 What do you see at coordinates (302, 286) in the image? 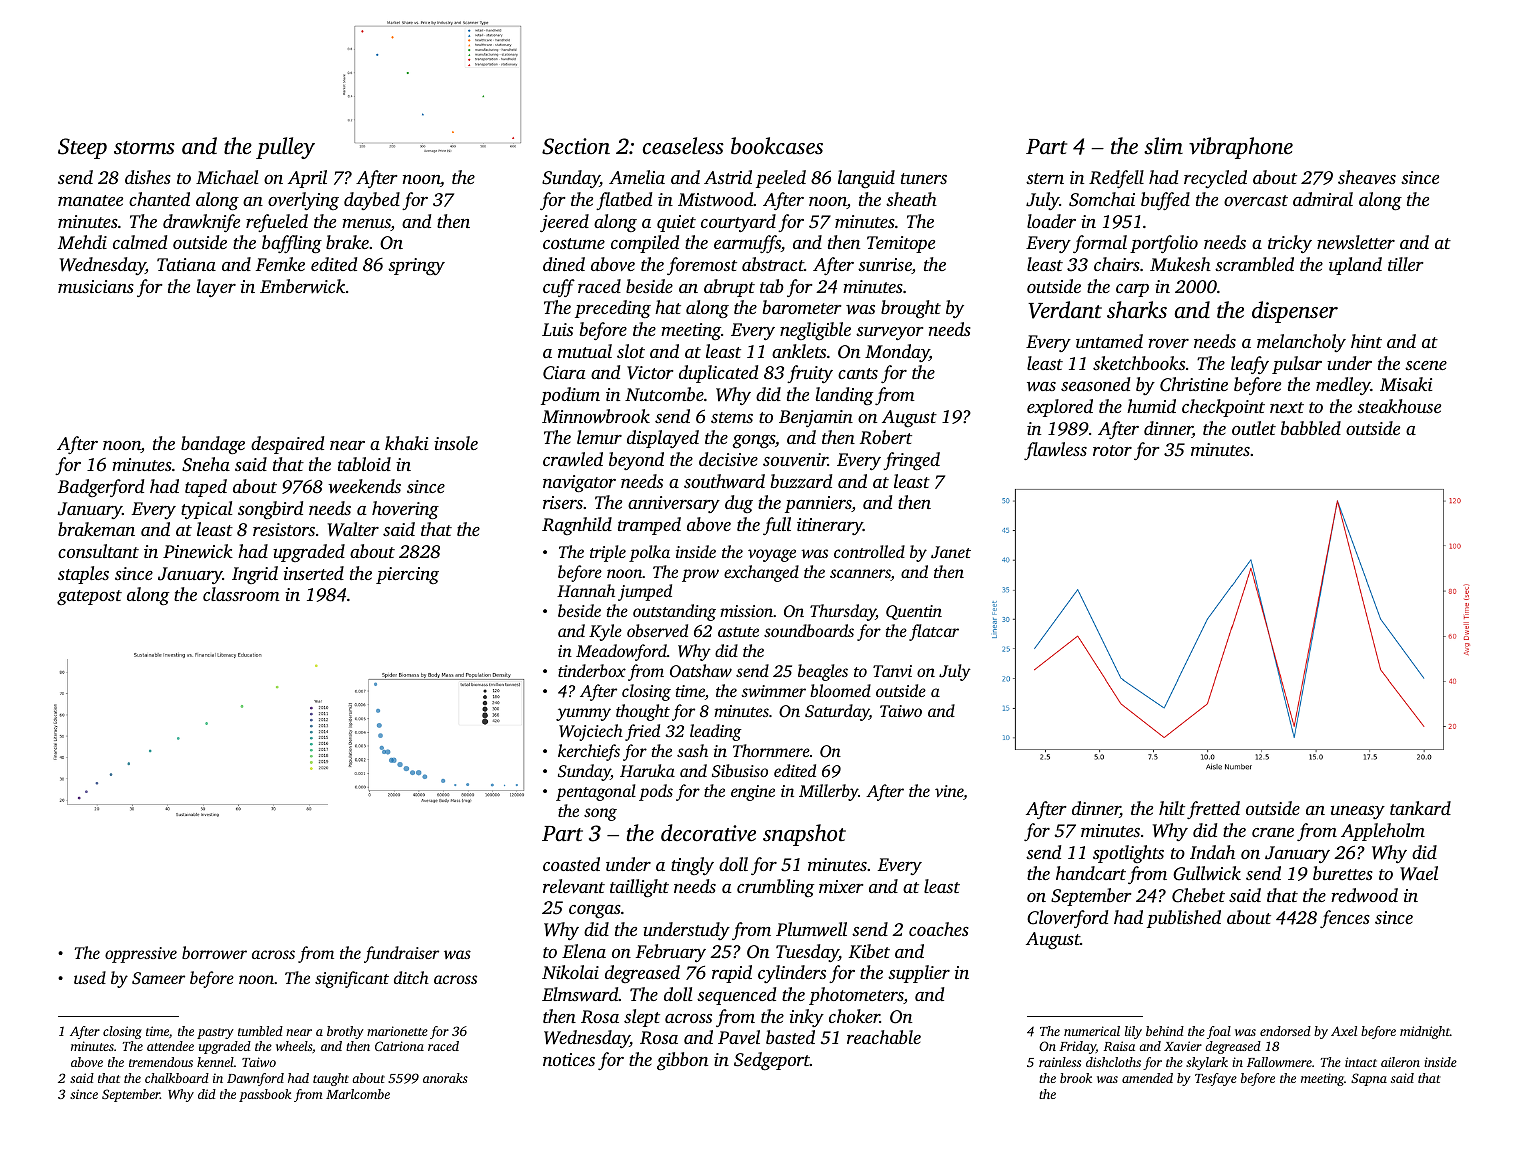
I see `Emberwick` at bounding box center [302, 286].
